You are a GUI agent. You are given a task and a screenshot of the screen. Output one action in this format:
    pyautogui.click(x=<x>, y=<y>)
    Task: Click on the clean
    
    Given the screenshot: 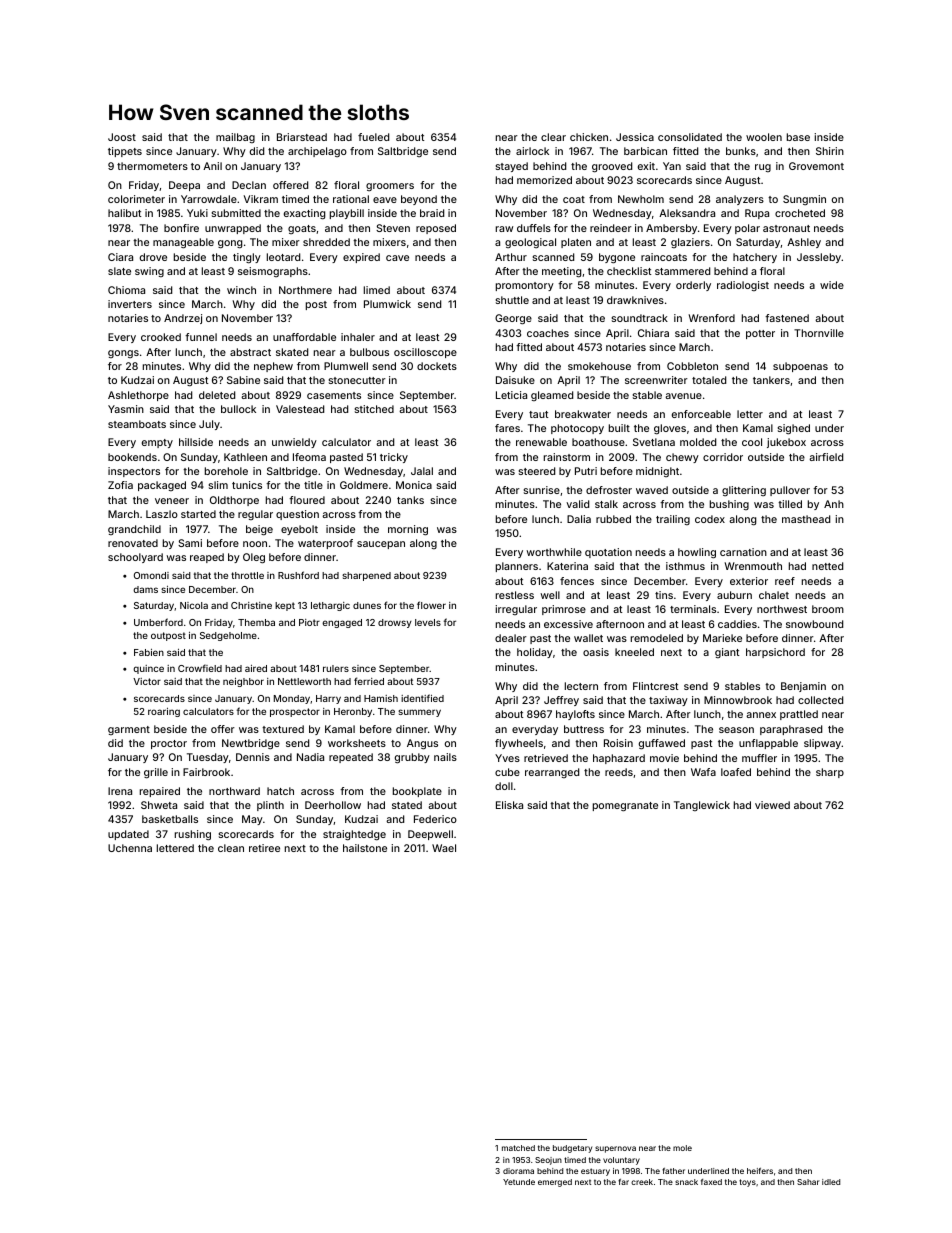 What is the action you would take?
    pyautogui.click(x=231, y=848)
